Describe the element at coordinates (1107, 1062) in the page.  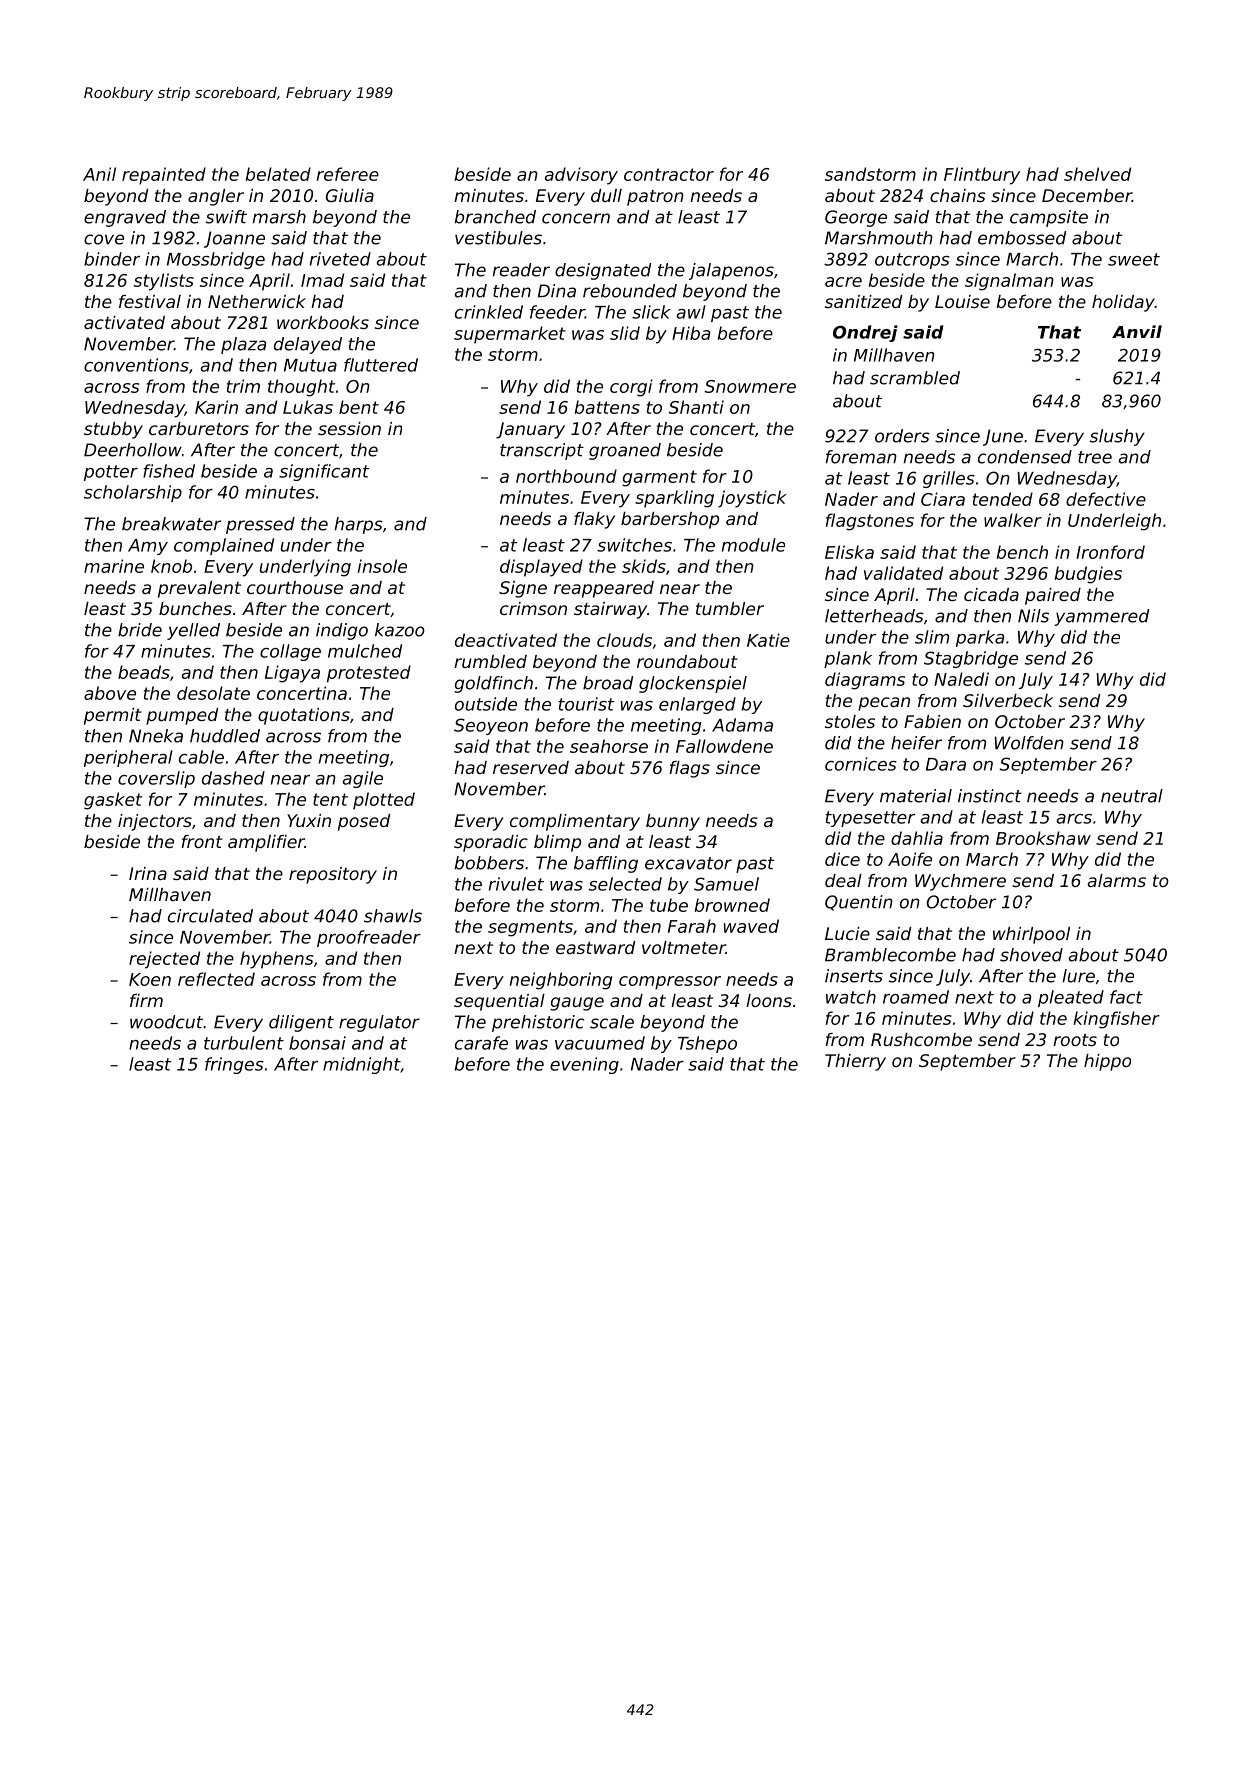
I see `hippo` at that location.
